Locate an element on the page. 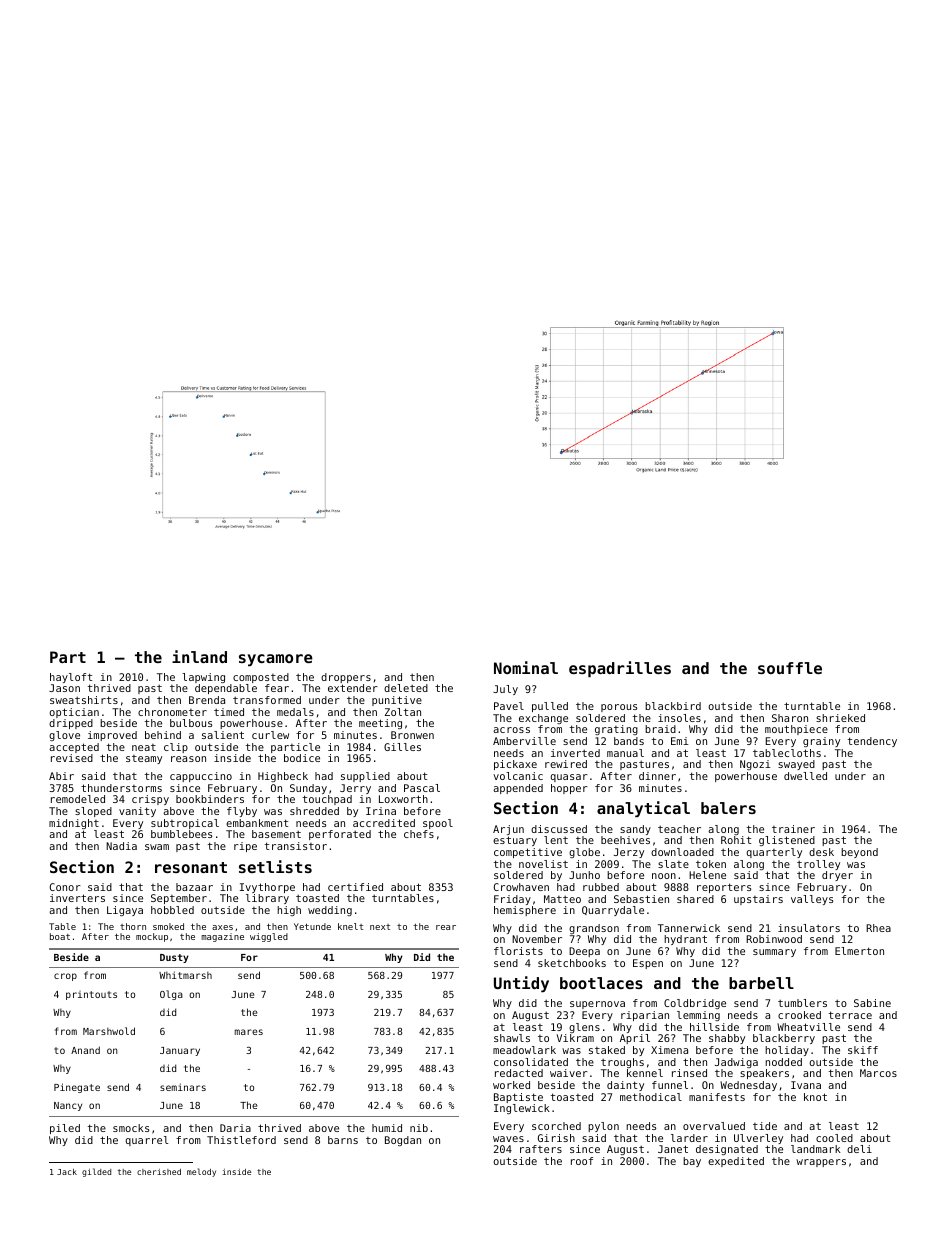 Image resolution: width=952 pixels, height=1233 pixels. wrappers is located at coordinates (821, 1163).
